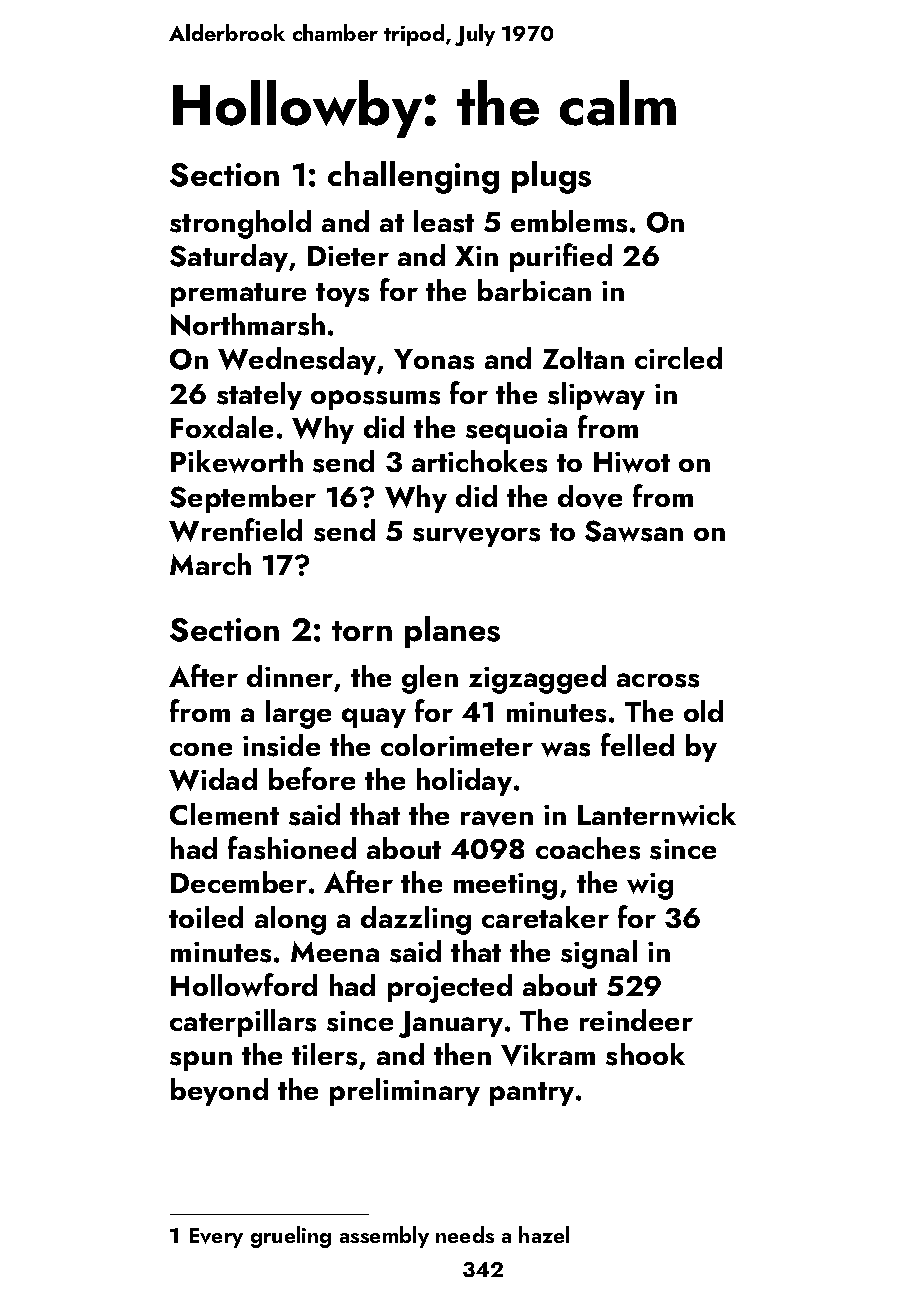  I want to click on dazzling, so click(416, 920).
